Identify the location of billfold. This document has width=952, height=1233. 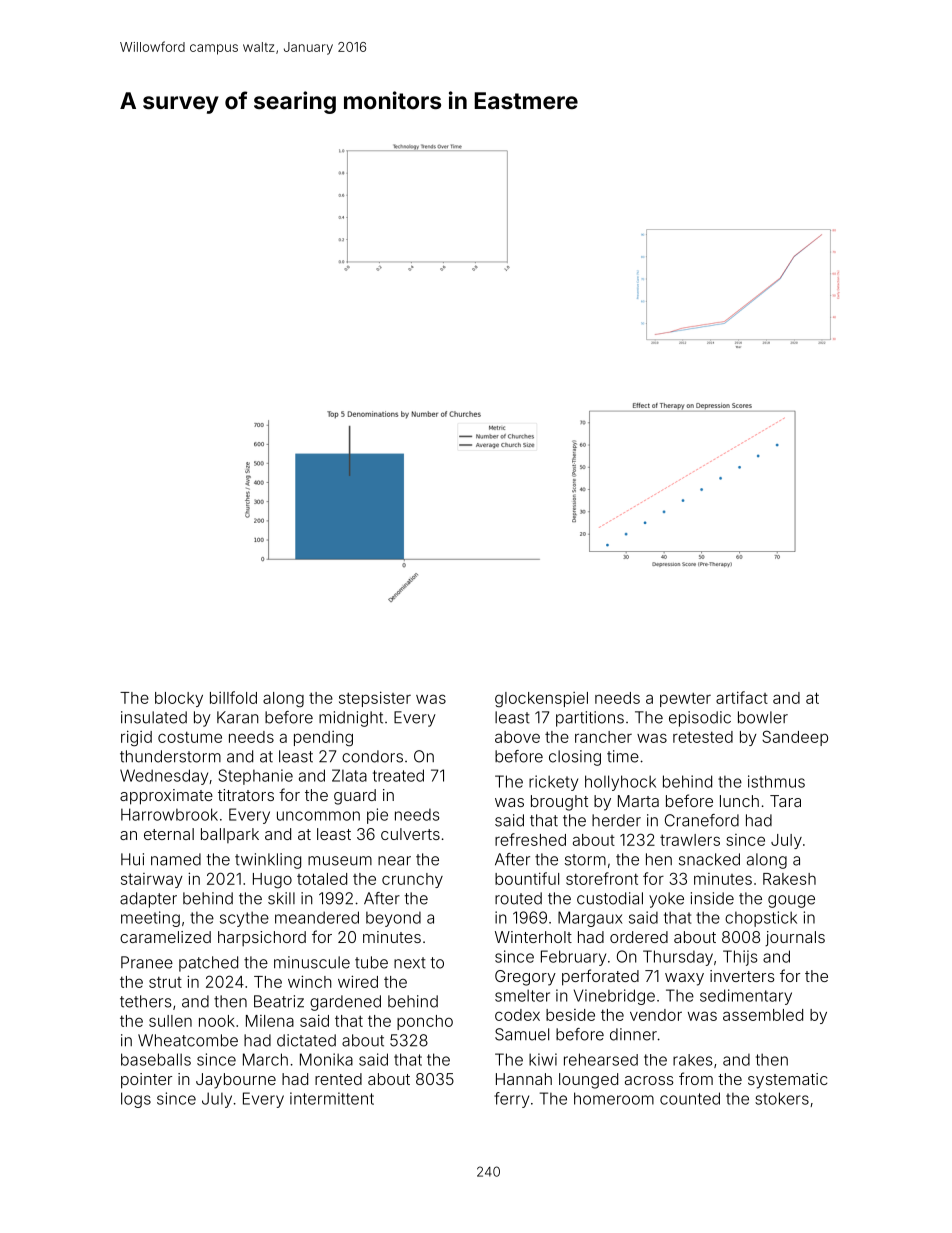
(233, 697).
